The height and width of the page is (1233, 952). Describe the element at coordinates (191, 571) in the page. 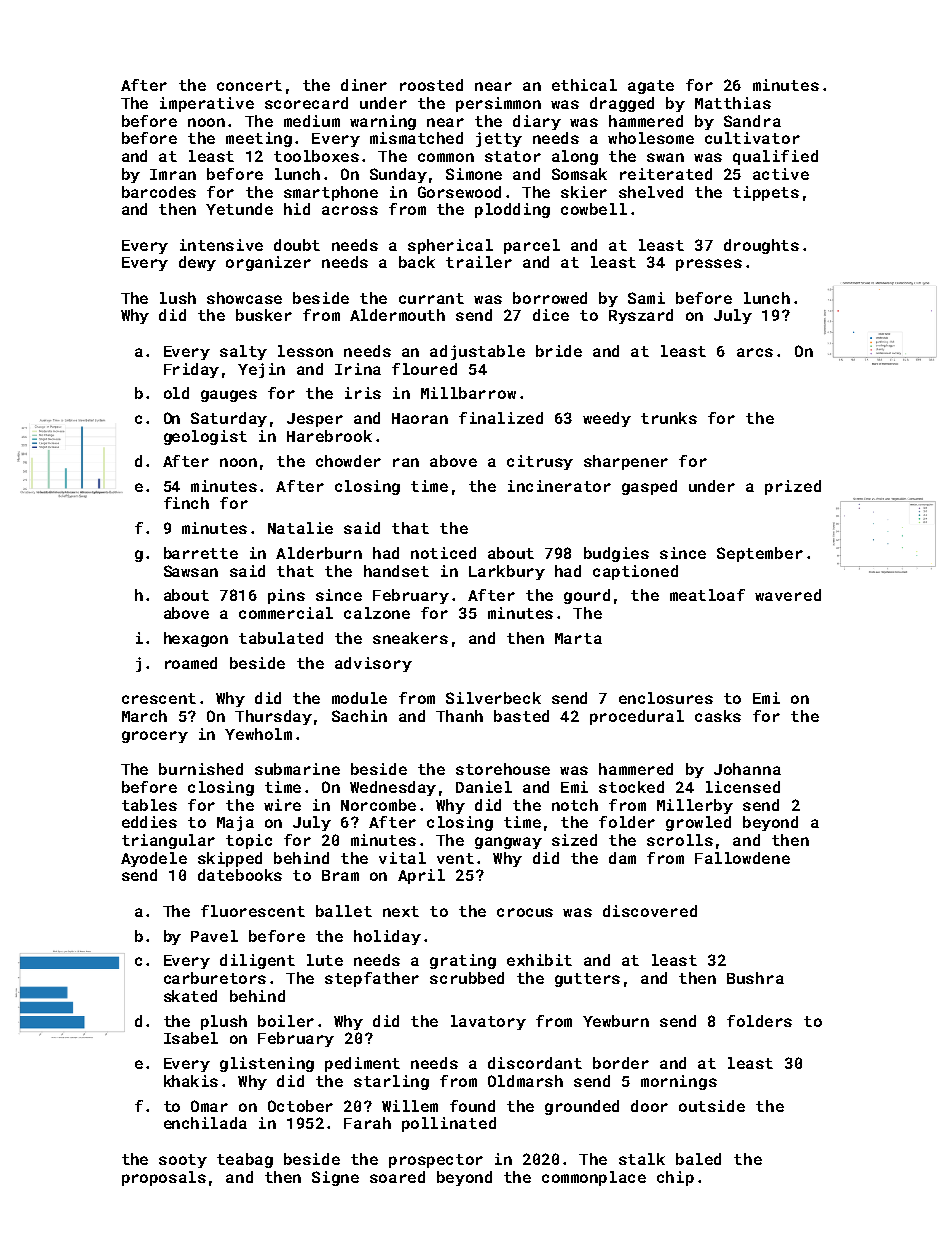

I see `Sawsan` at that location.
